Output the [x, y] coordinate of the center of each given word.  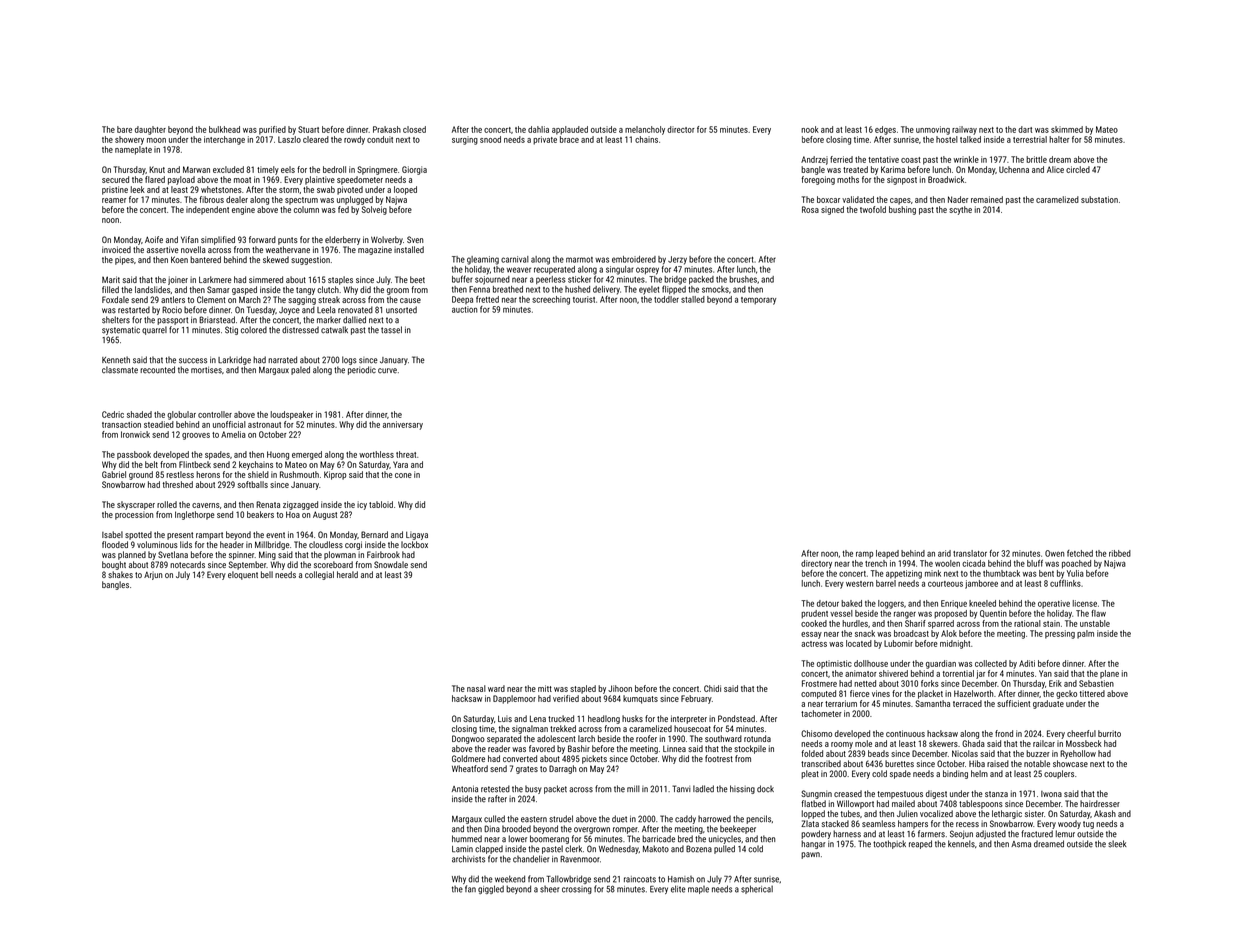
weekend [510, 879]
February [696, 699]
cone [403, 475]
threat [406, 454]
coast [911, 160]
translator [970, 553]
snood [490, 139]
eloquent [243, 575]
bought [114, 565]
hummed [467, 839]
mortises [206, 370]
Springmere [377, 170]
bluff [1035, 563]
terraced [967, 703]
